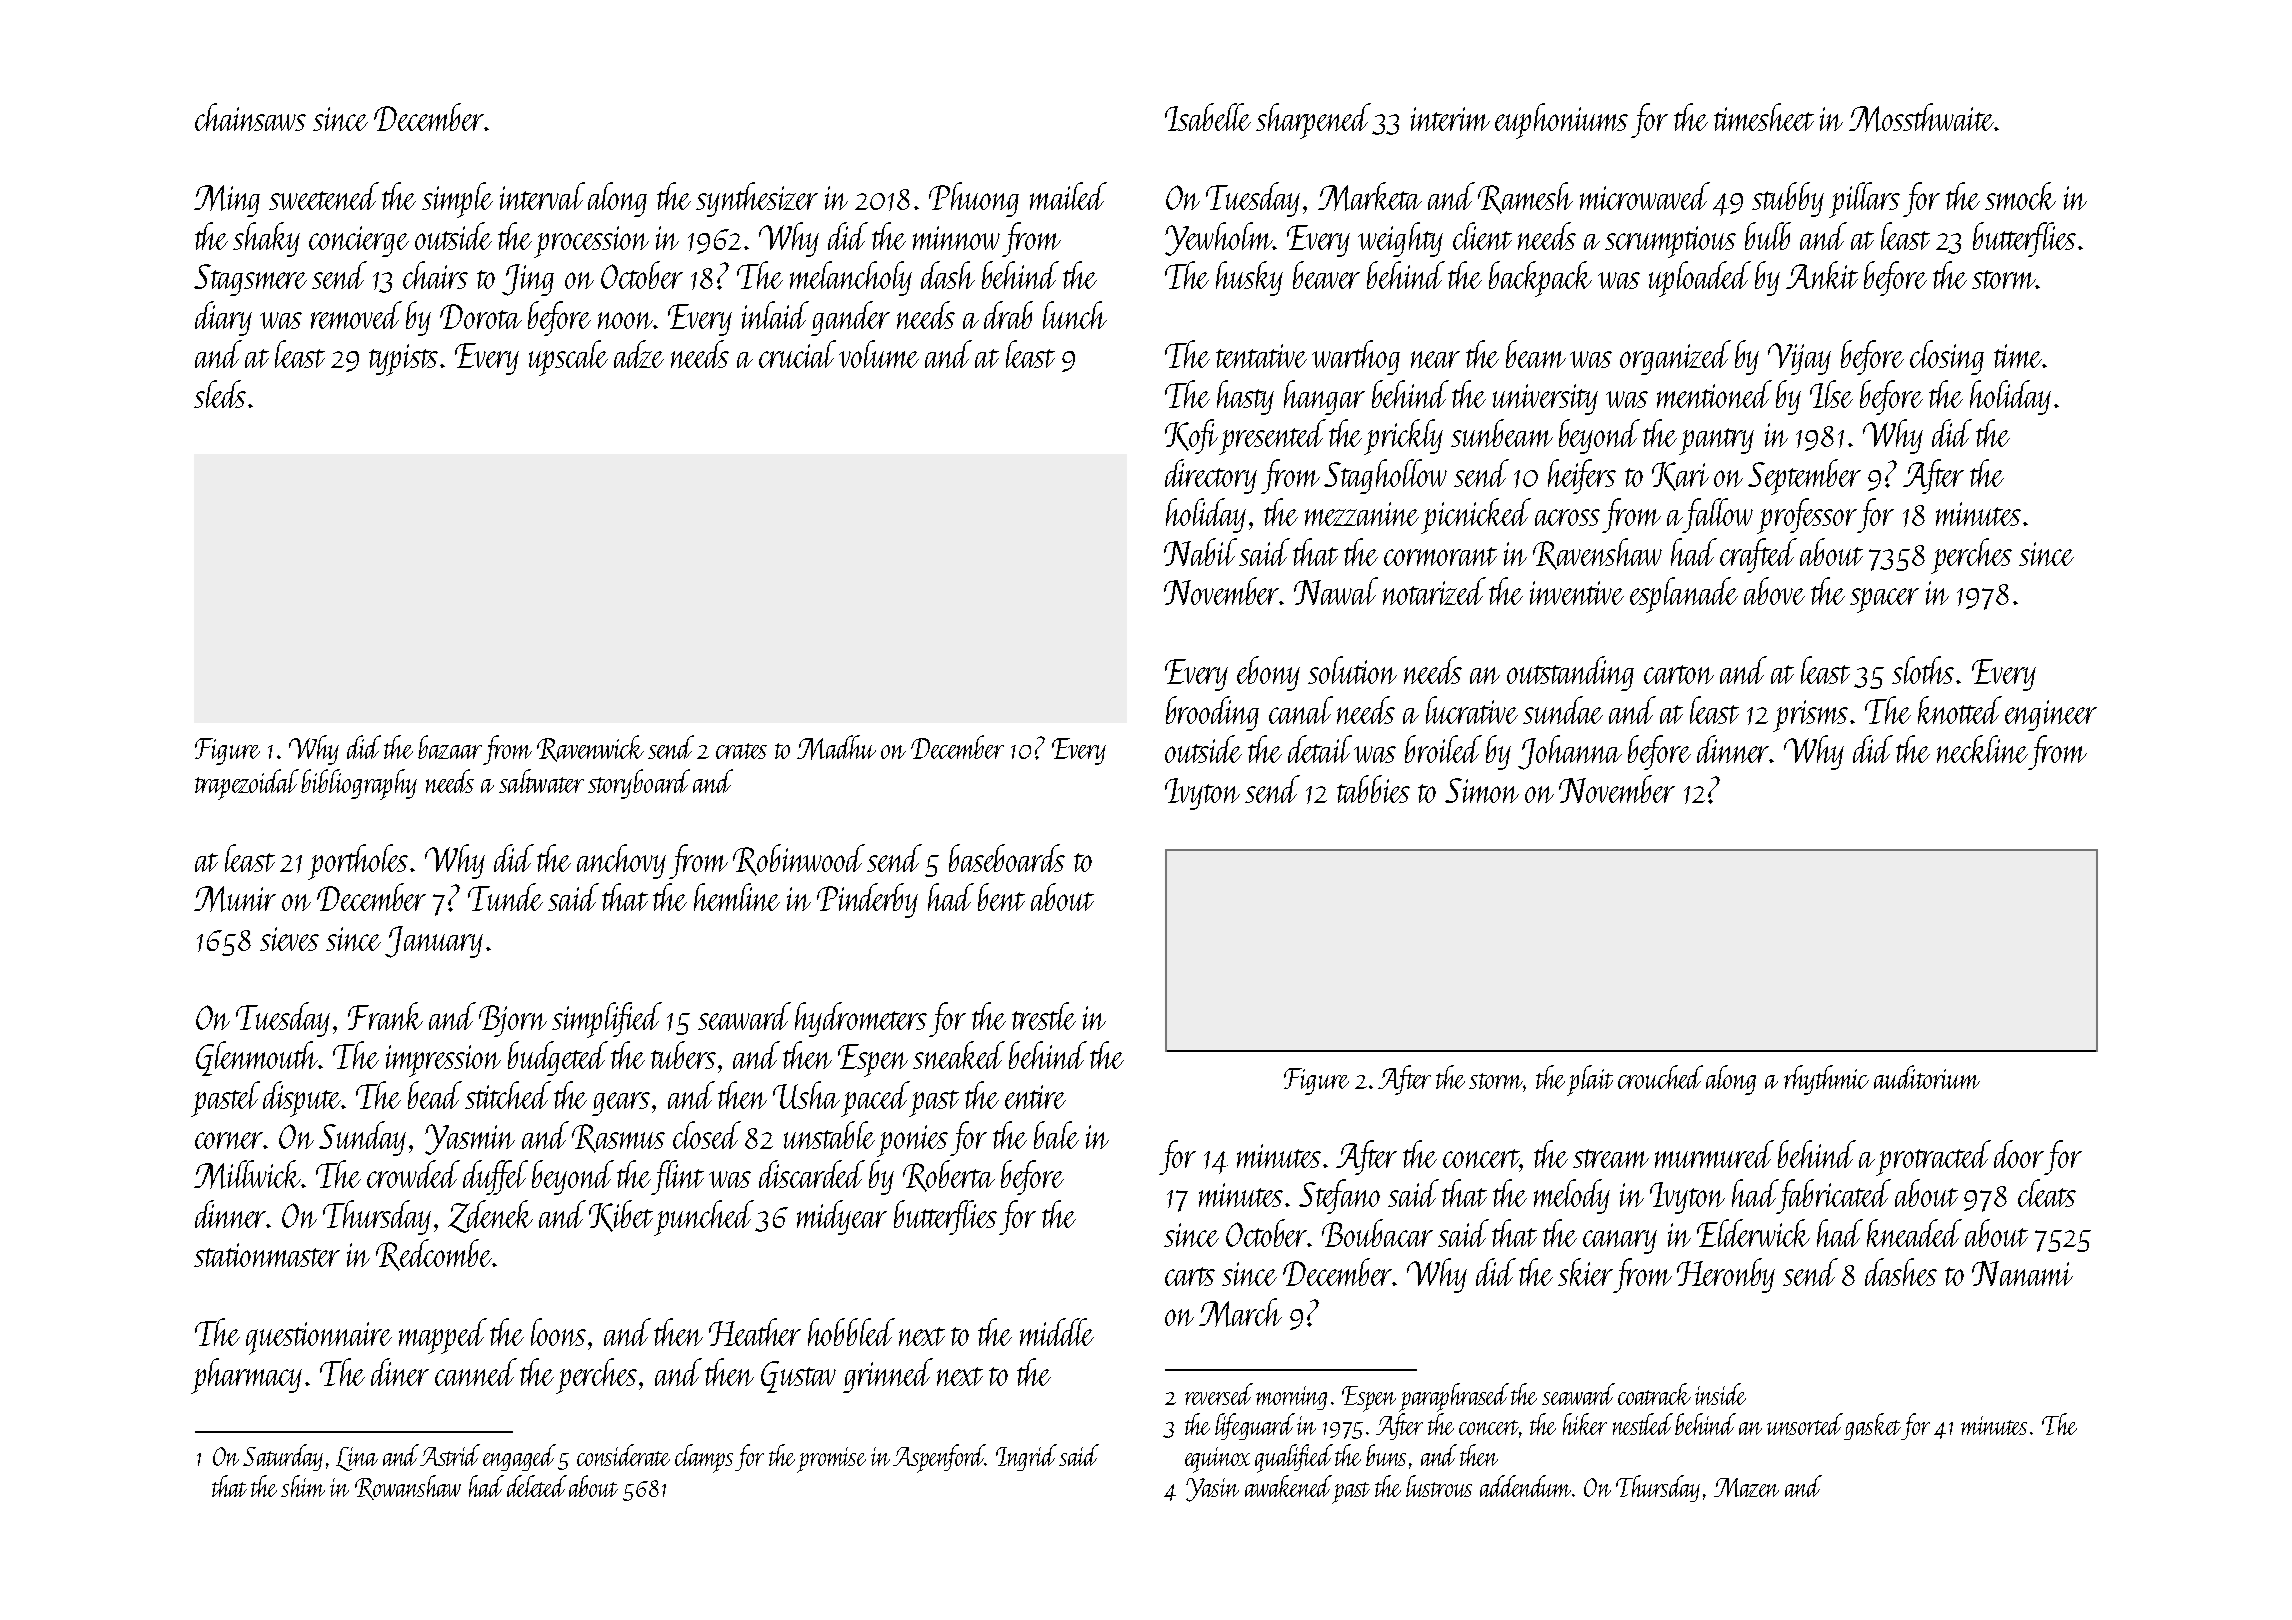  Describe the element at coordinates (704, 1458) in the page. I see `clamps` at that location.
